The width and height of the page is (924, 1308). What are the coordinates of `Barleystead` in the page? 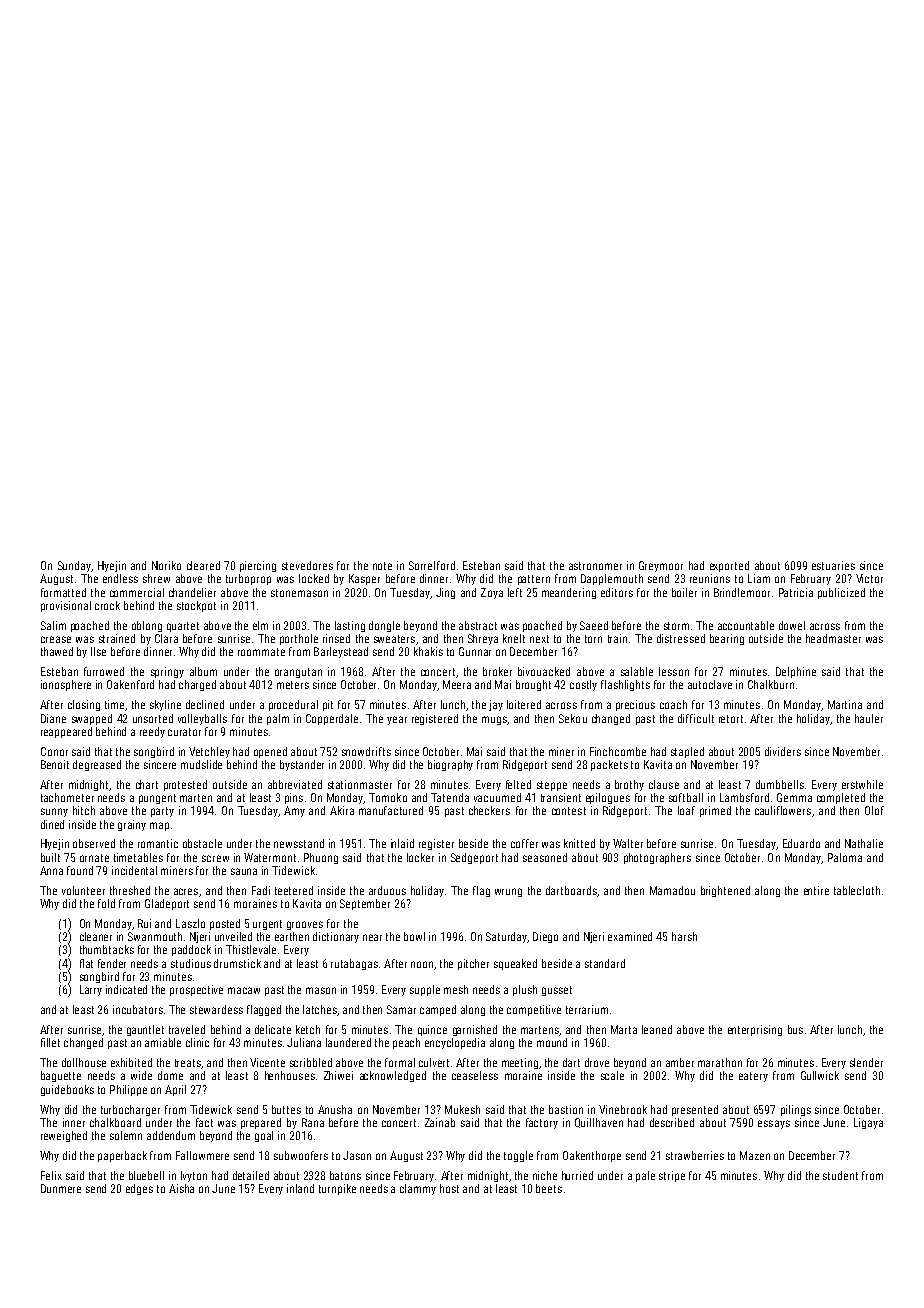 It's located at (341, 652).
